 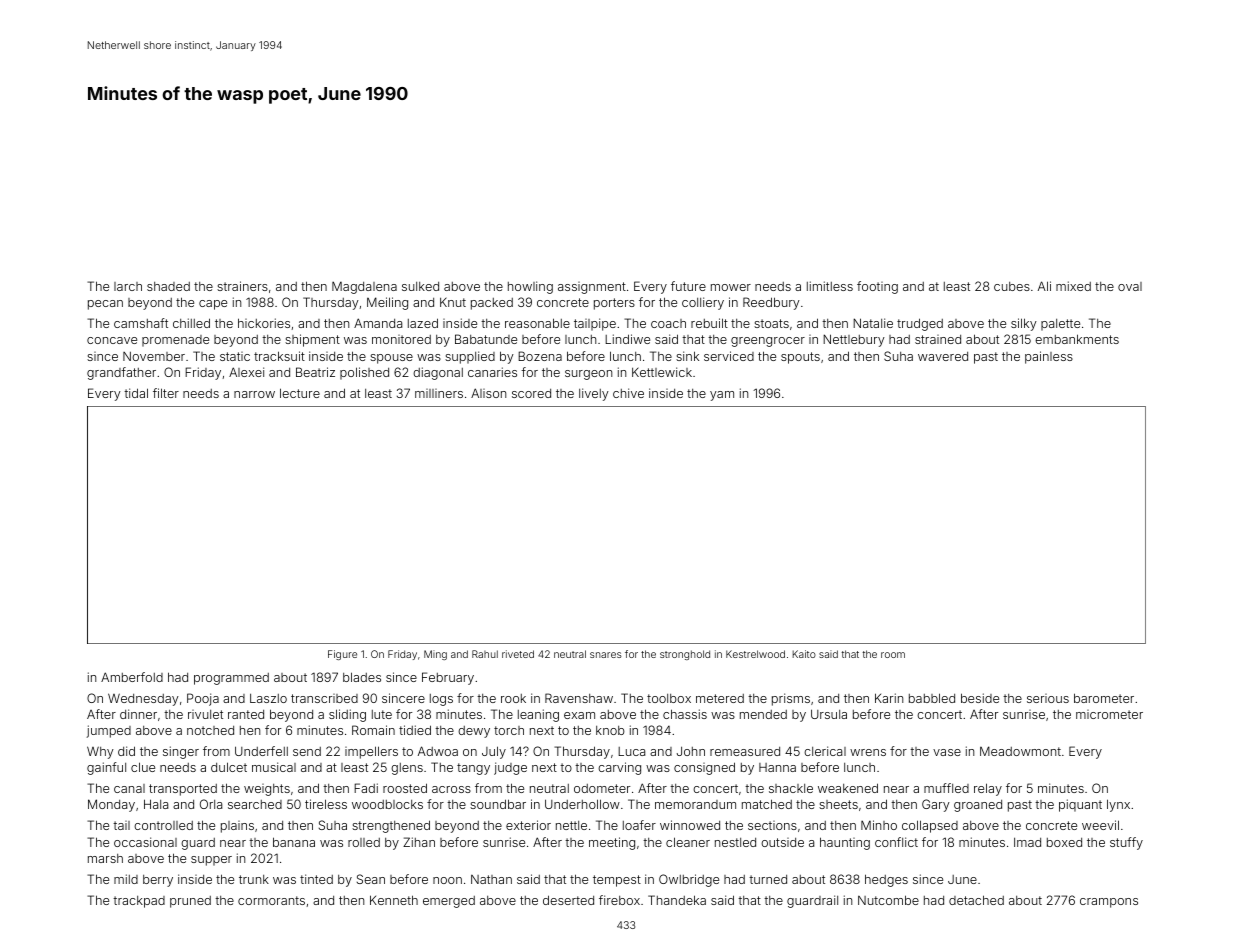 I want to click on narrow, so click(x=254, y=394).
